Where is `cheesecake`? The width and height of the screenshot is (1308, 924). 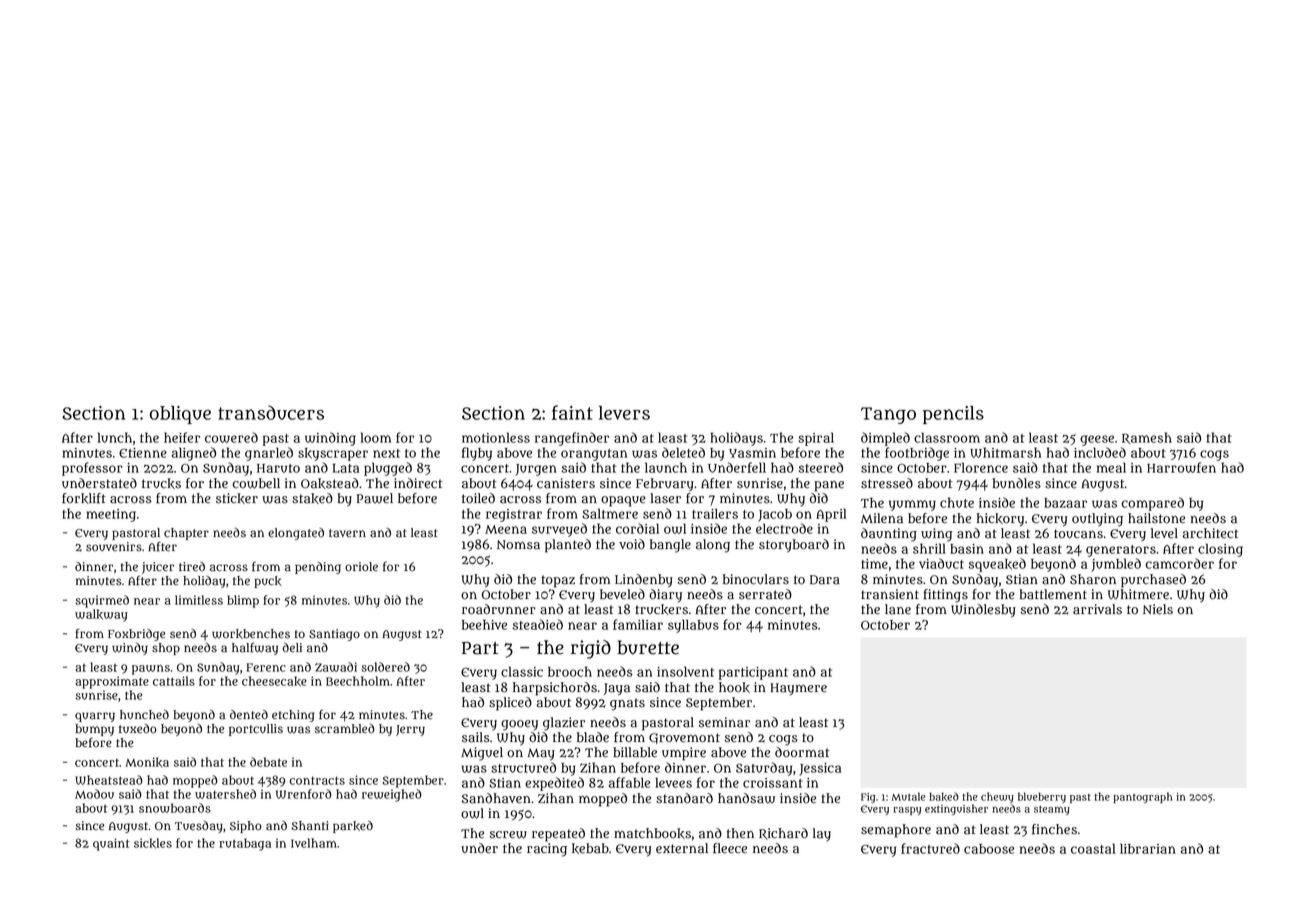
cheesecake is located at coordinates (274, 681).
